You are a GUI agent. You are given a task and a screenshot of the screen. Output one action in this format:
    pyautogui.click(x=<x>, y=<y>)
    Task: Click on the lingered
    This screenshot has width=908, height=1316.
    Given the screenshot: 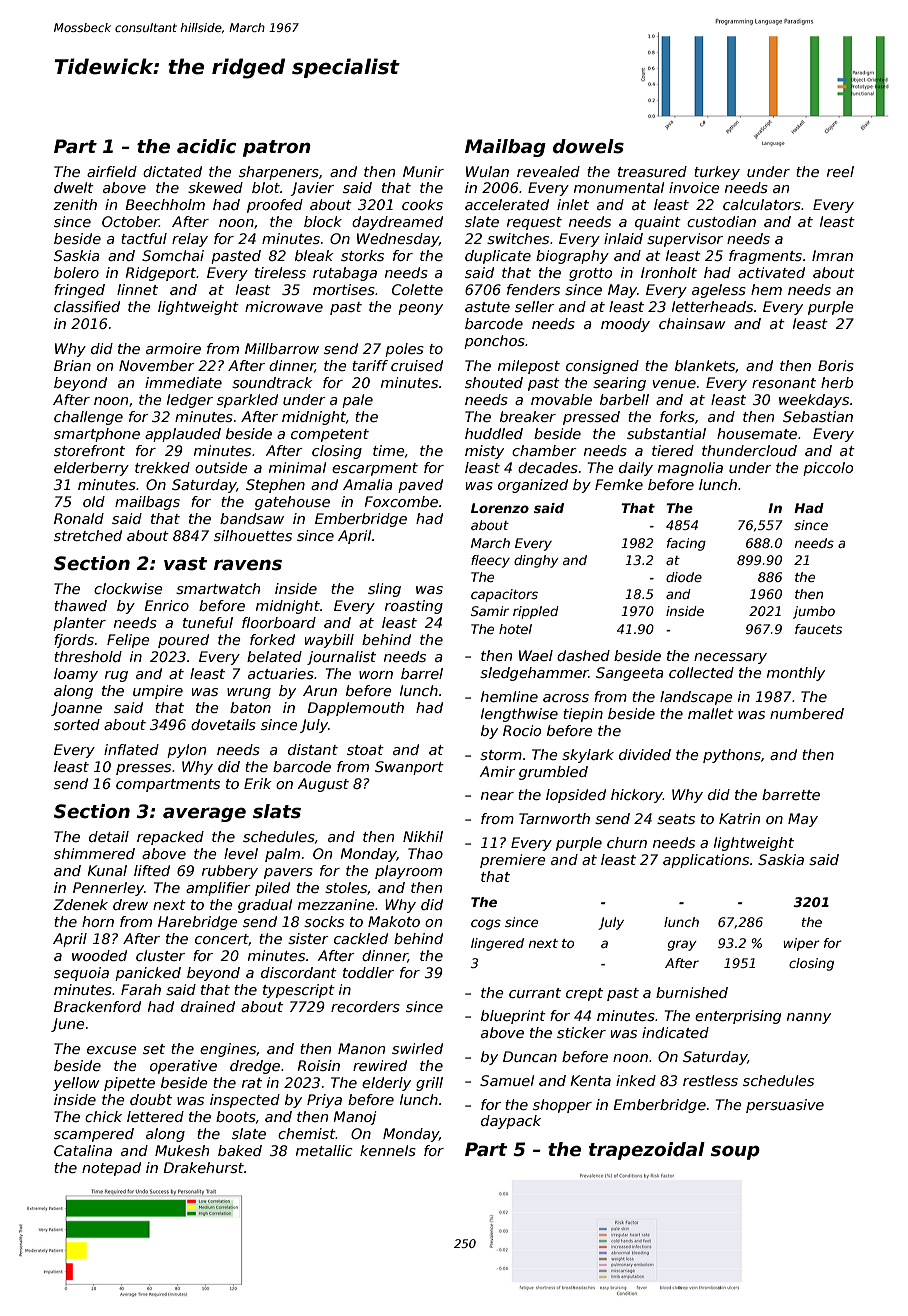 What is the action you would take?
    pyautogui.click(x=497, y=944)
